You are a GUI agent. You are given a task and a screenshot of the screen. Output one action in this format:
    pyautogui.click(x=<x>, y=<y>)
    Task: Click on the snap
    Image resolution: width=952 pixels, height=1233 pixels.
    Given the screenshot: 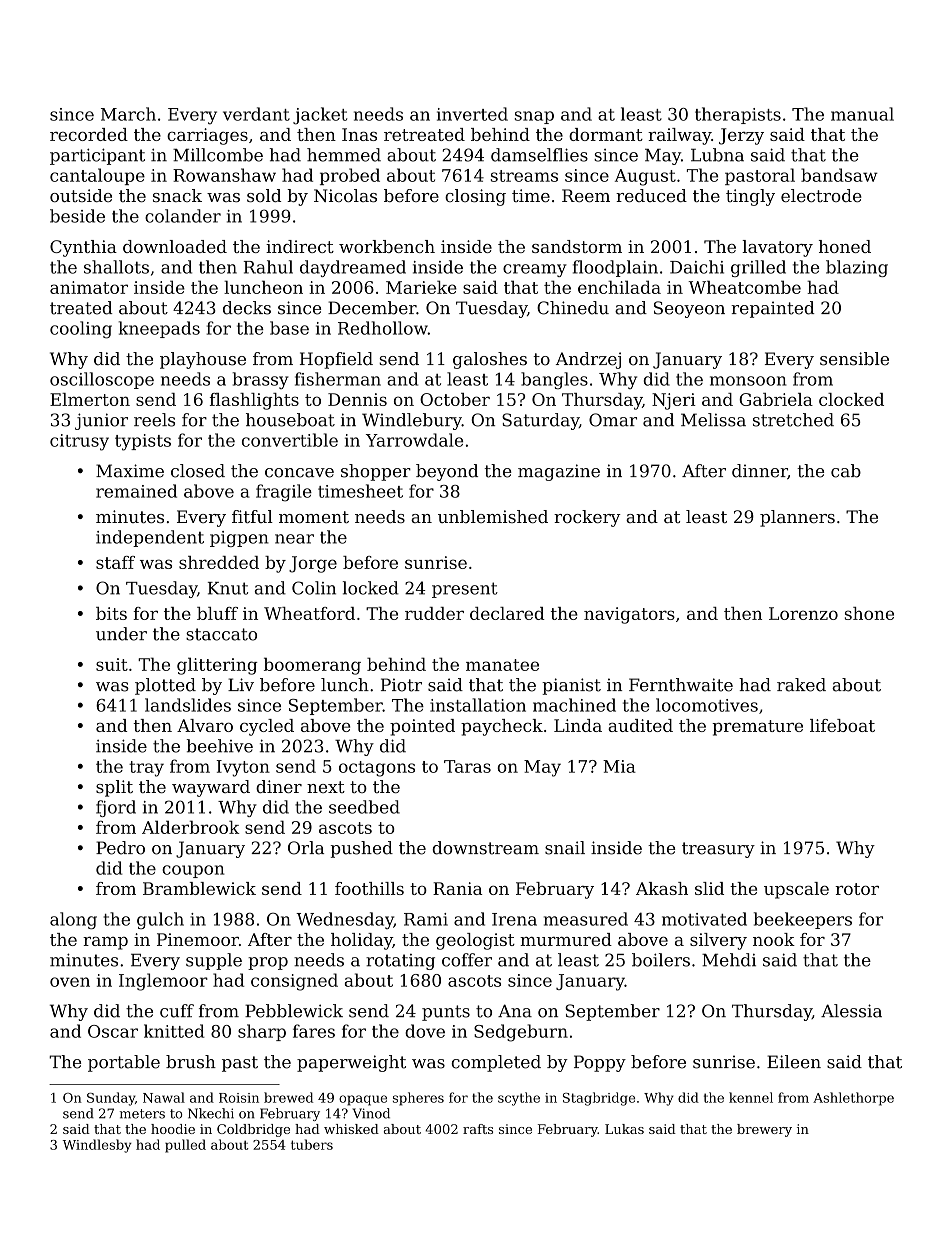 What is the action you would take?
    pyautogui.click(x=534, y=117)
